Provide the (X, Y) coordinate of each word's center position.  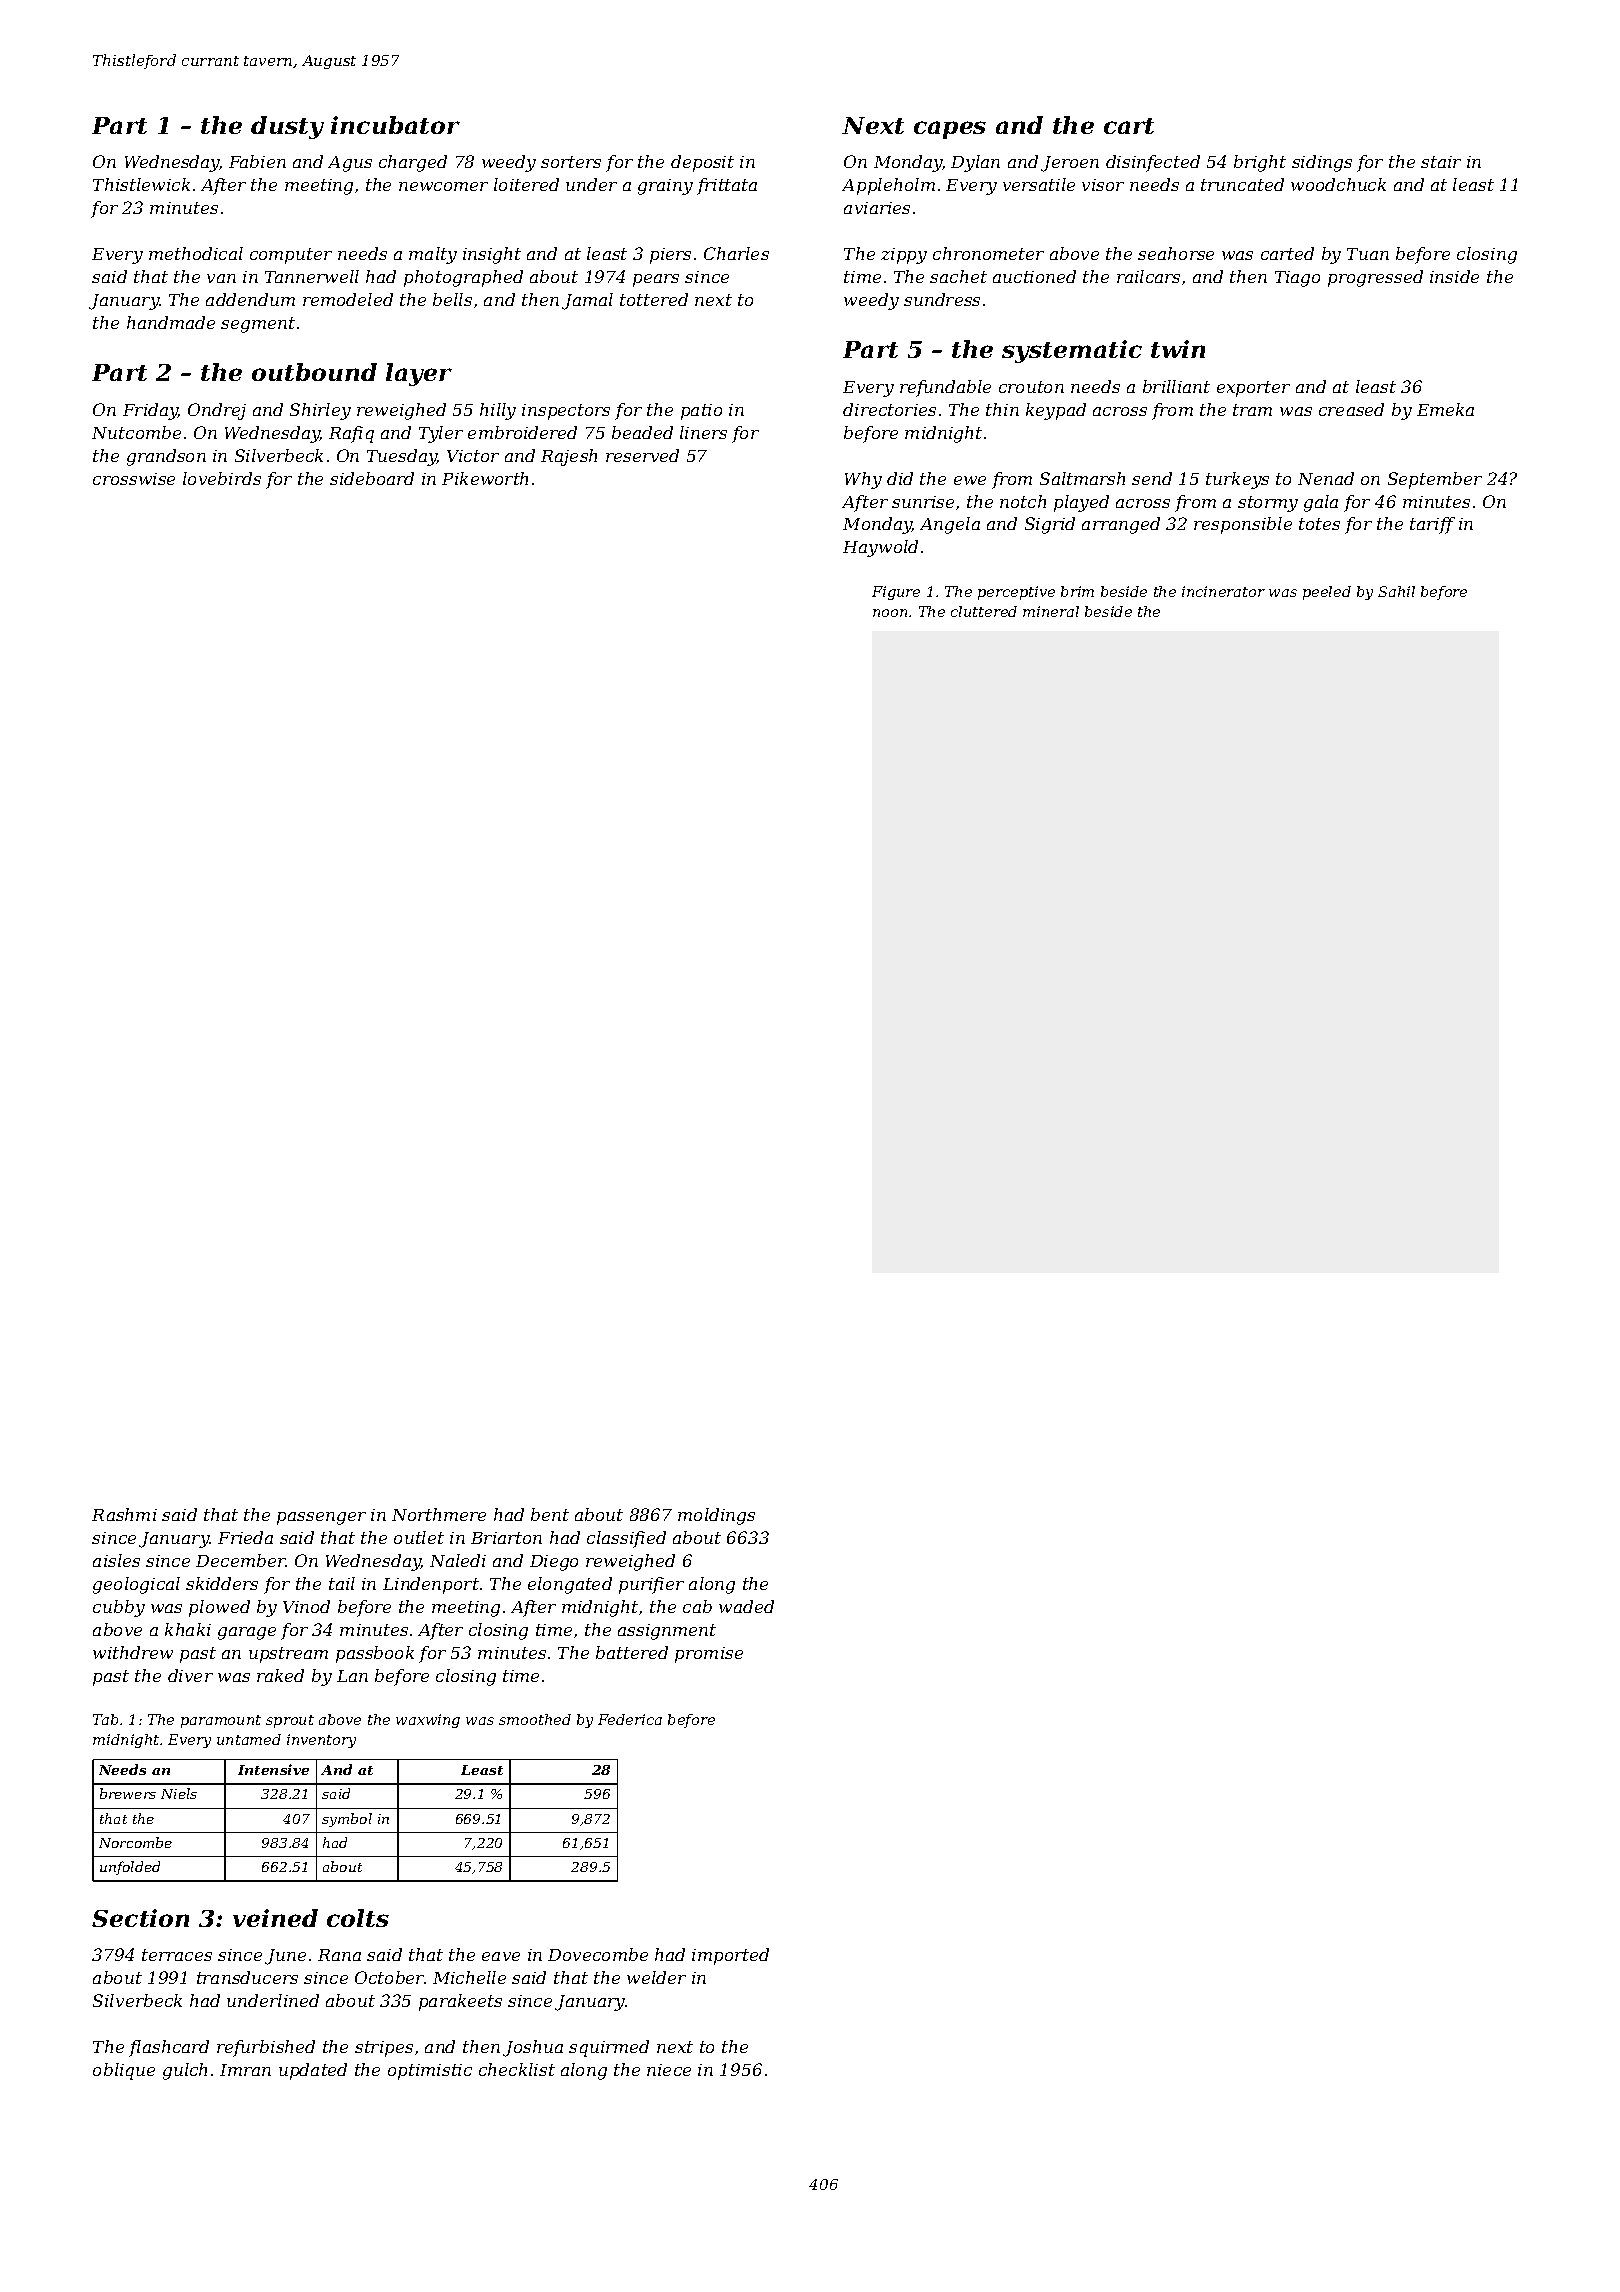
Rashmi (124, 1514)
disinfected (1153, 163)
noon (890, 613)
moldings (716, 1516)
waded (746, 1606)
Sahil (1396, 591)
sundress (942, 299)
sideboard (372, 478)
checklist (517, 2069)
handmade (171, 322)
